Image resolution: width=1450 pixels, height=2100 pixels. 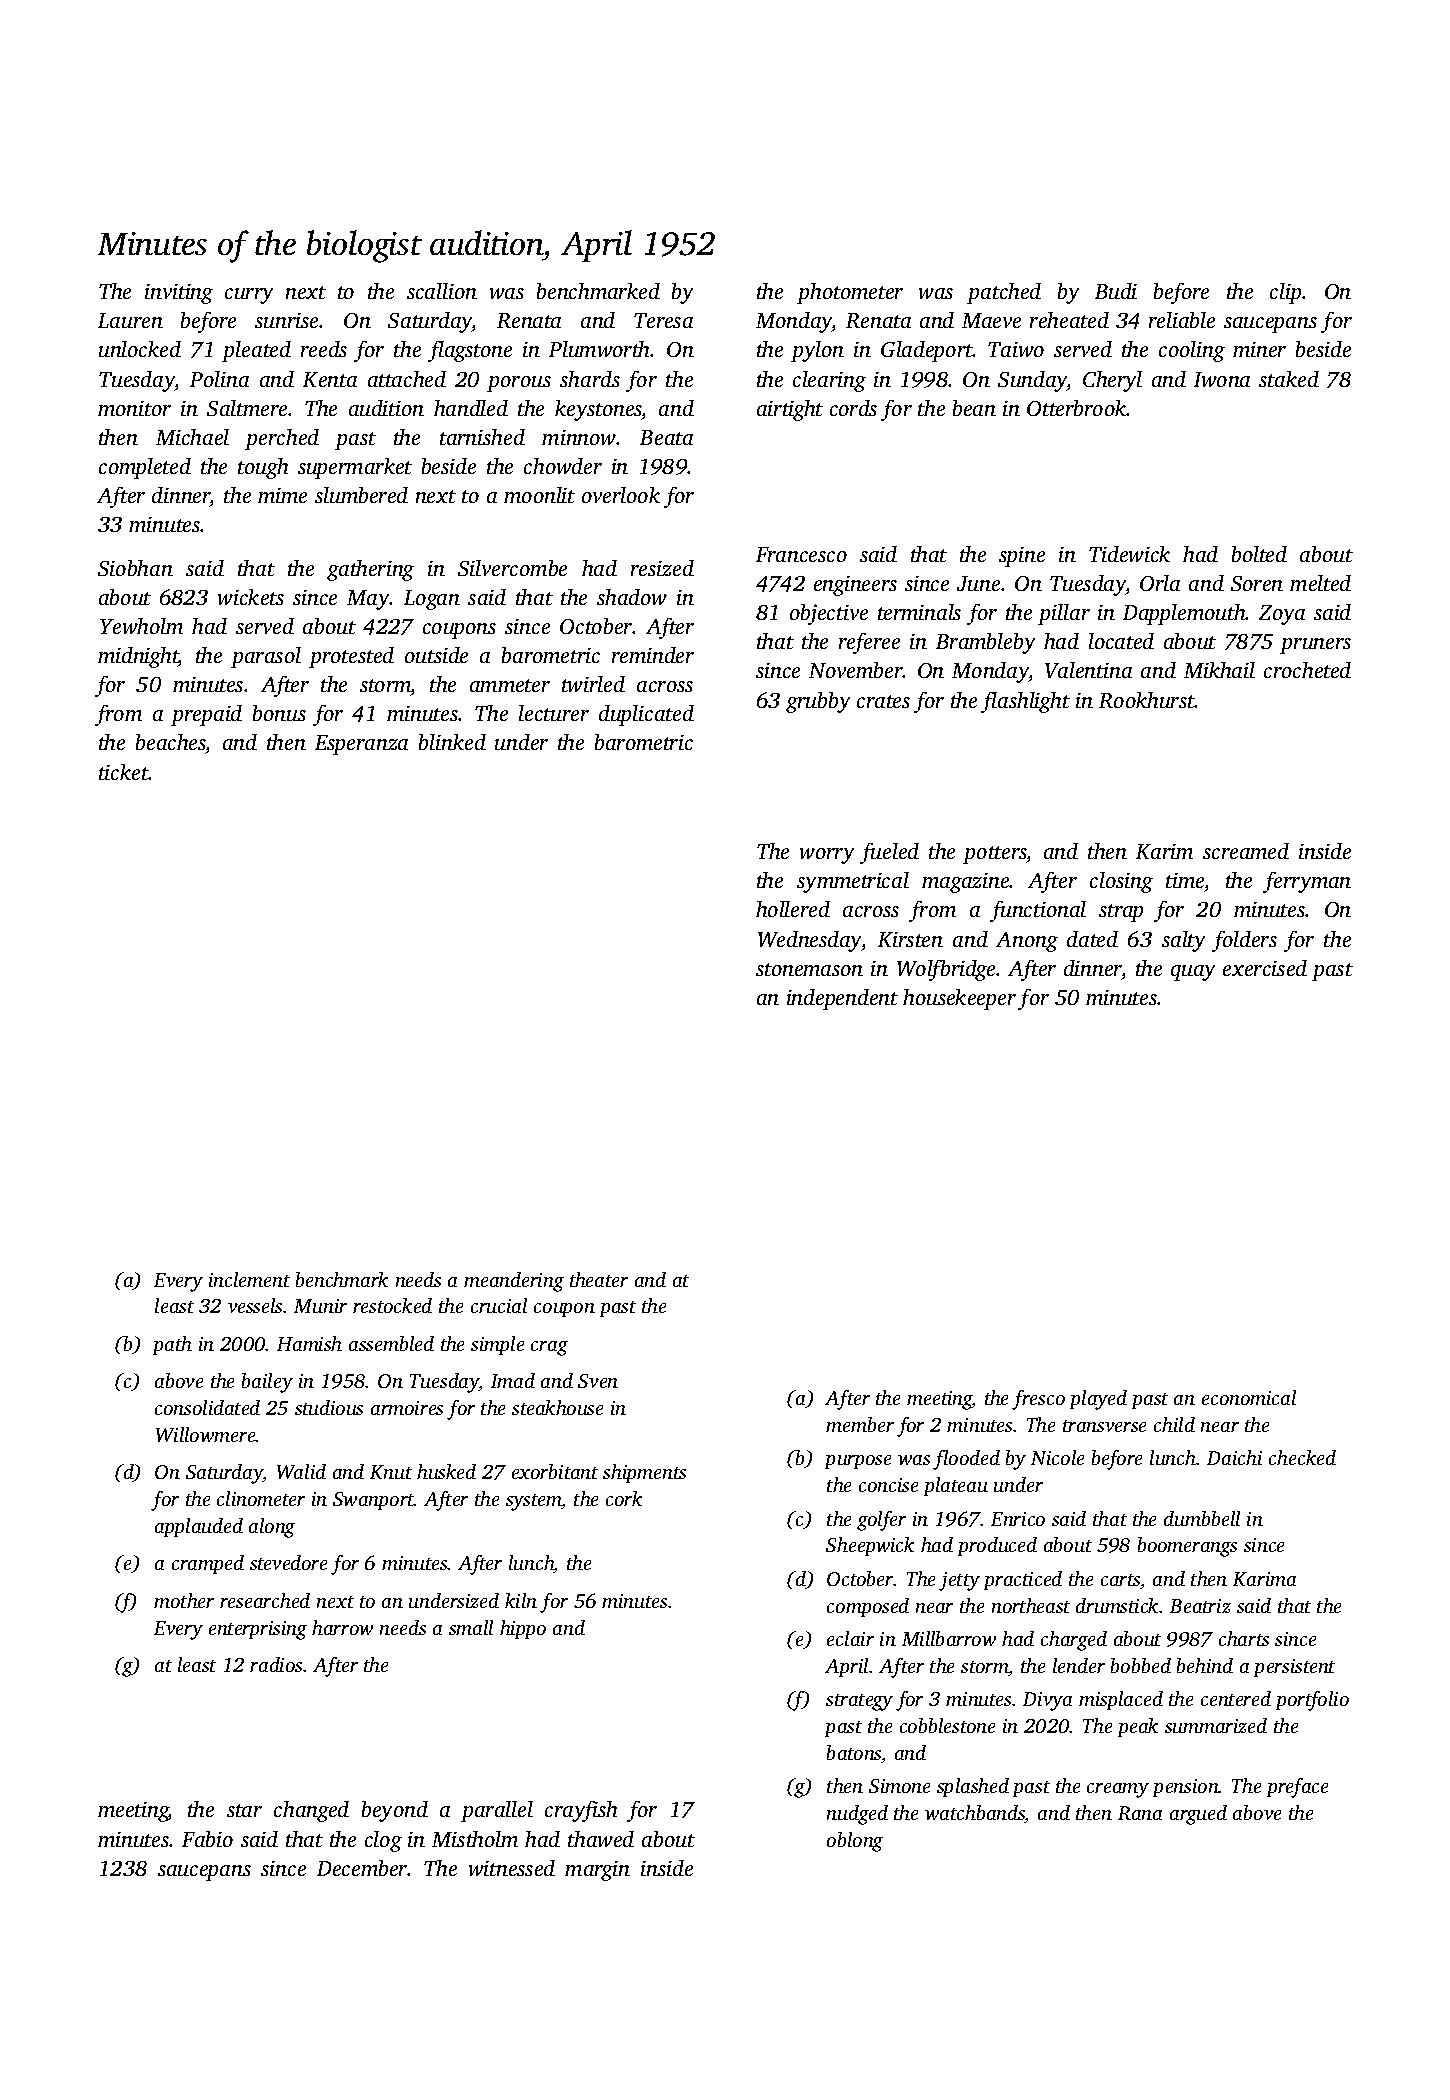 I want to click on inclement, so click(x=249, y=1279).
